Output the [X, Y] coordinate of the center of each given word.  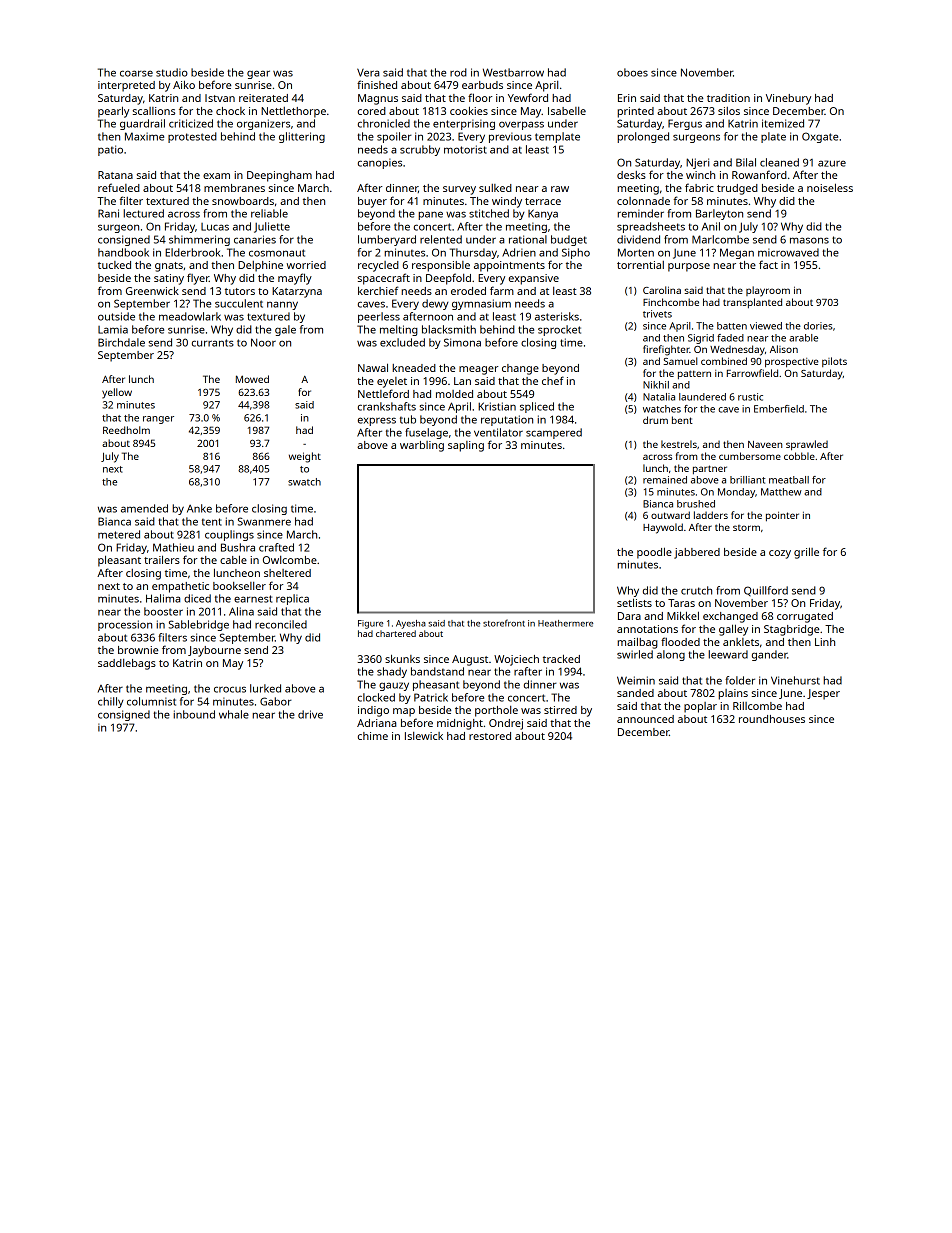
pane [430, 215]
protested [192, 137]
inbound [194, 714]
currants [213, 343]
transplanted [752, 303]
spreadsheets [651, 227]
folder [740, 680]
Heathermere [565, 623]
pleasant [119, 561]
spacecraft [384, 279]
